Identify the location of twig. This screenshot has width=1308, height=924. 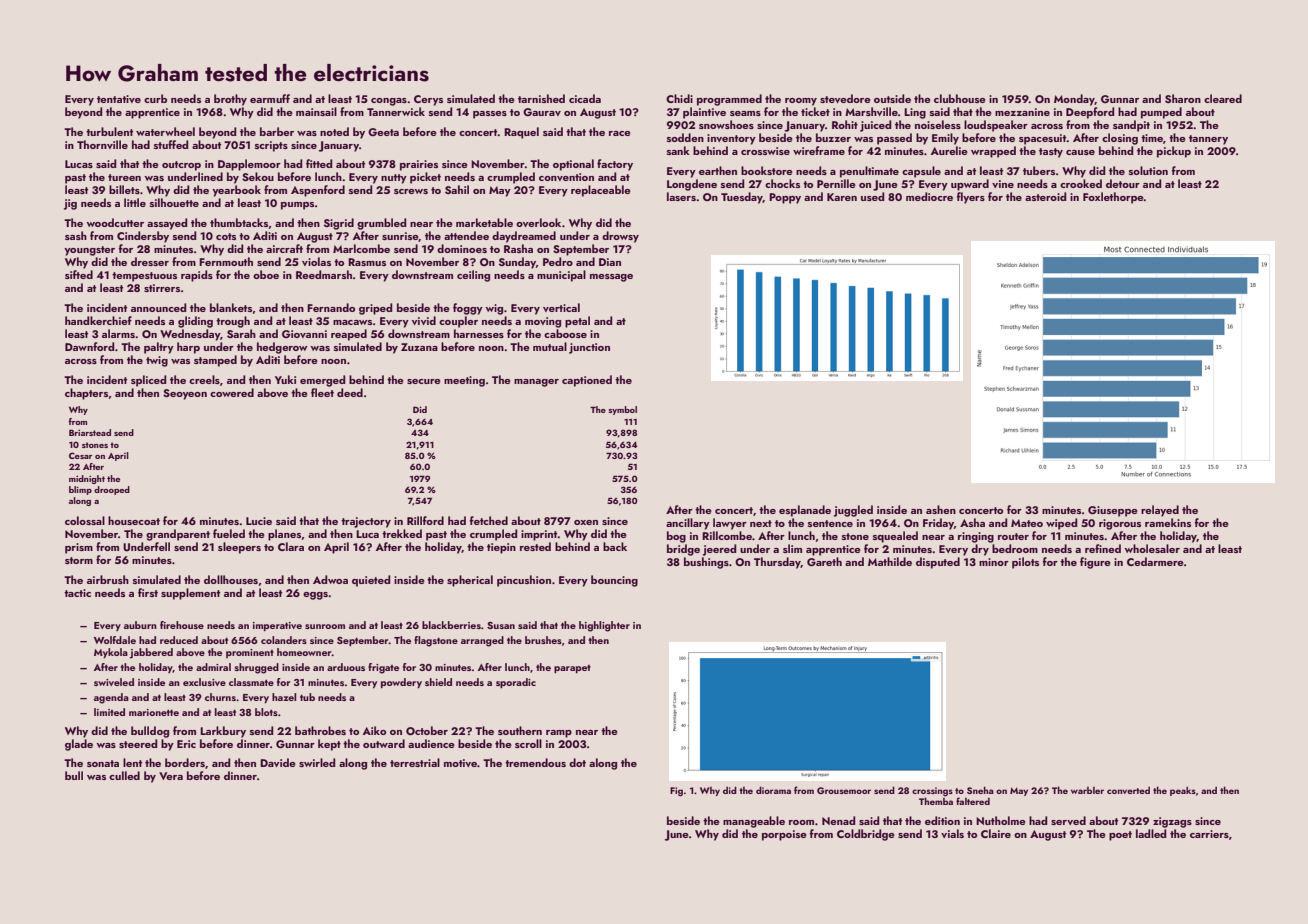
(157, 361).
